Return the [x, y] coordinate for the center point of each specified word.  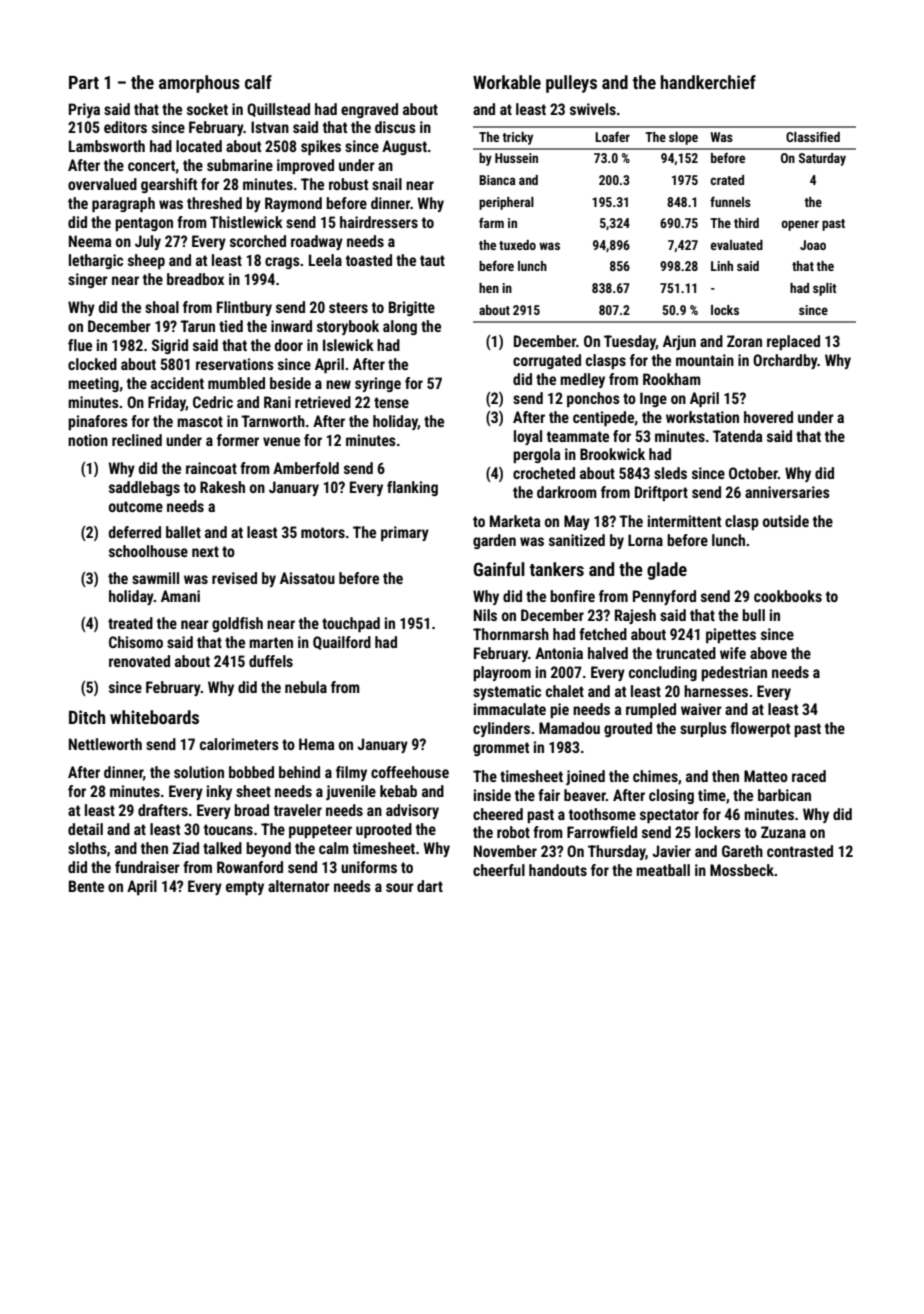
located [199, 146]
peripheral [506, 203]
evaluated [737, 245]
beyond [268, 849]
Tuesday [630, 342]
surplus [703, 729]
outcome [136, 506]
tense [391, 402]
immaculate [510, 709]
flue [80, 345]
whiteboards [154, 717]
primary [405, 533]
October [753, 473]
